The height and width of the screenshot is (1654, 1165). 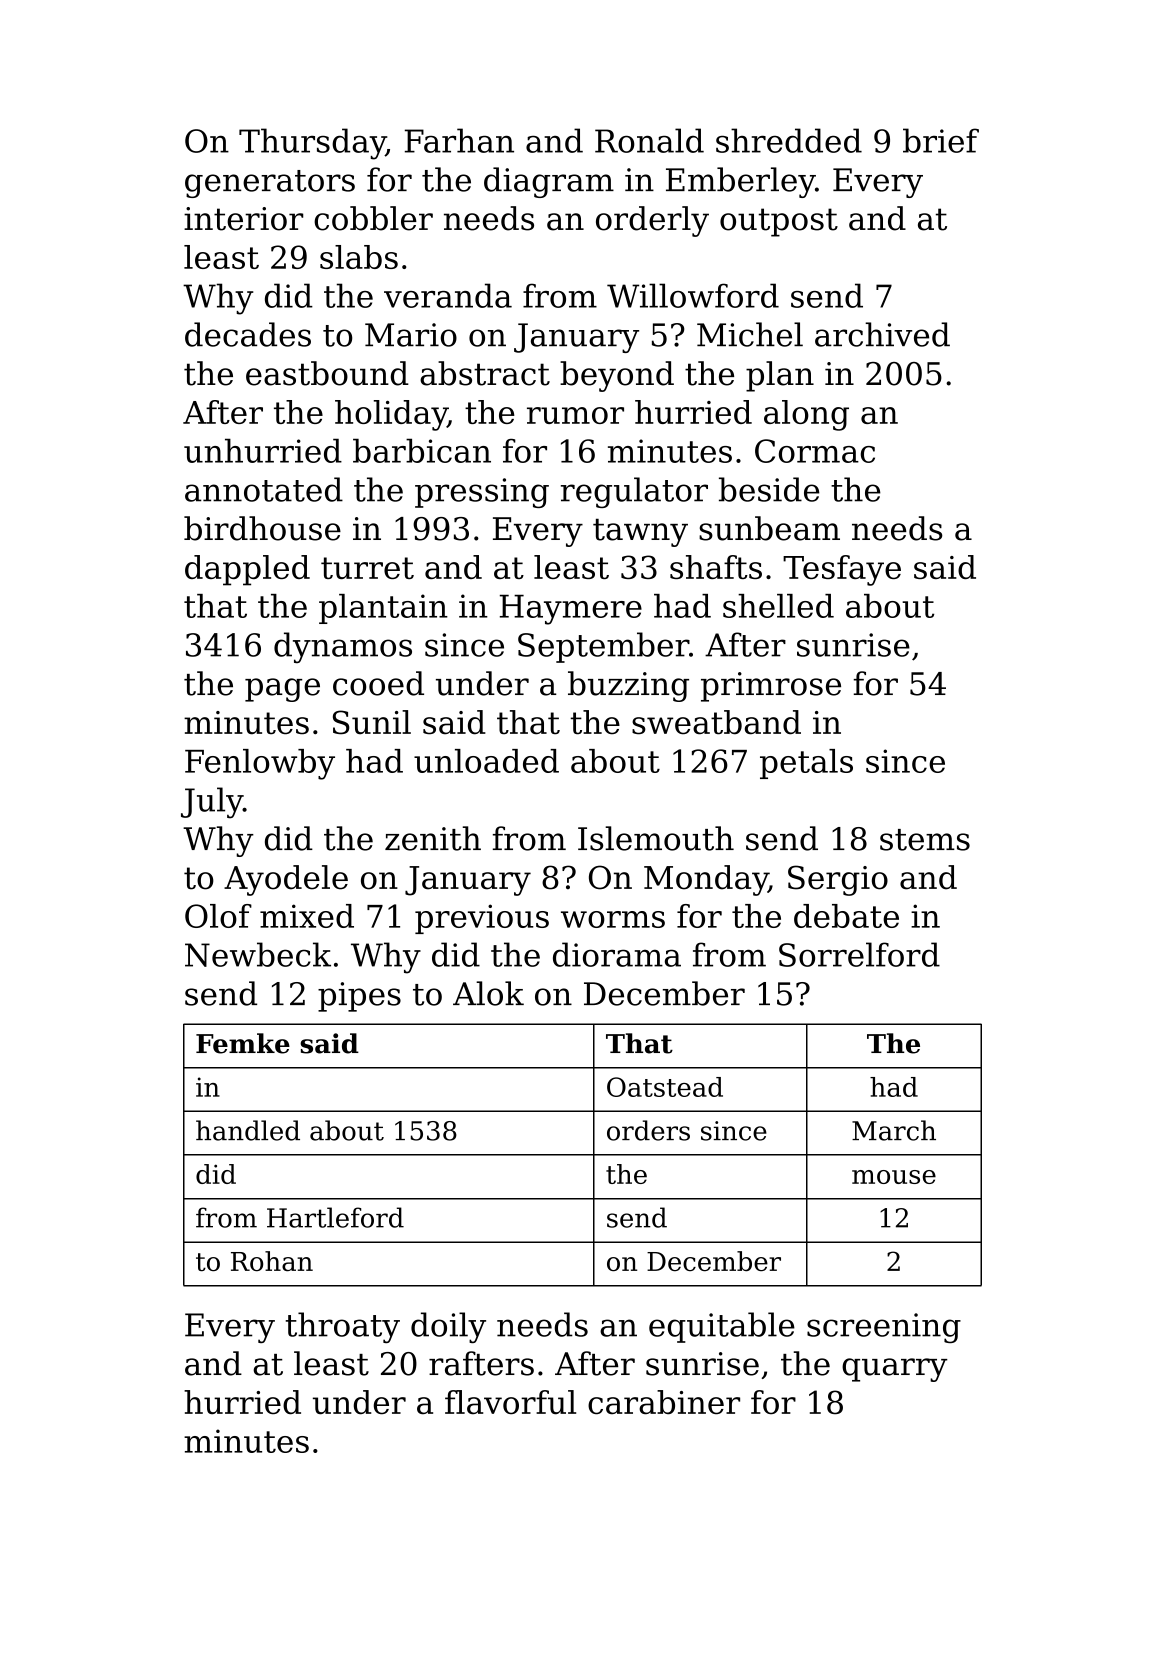 I want to click on handled, so click(x=248, y=1130).
